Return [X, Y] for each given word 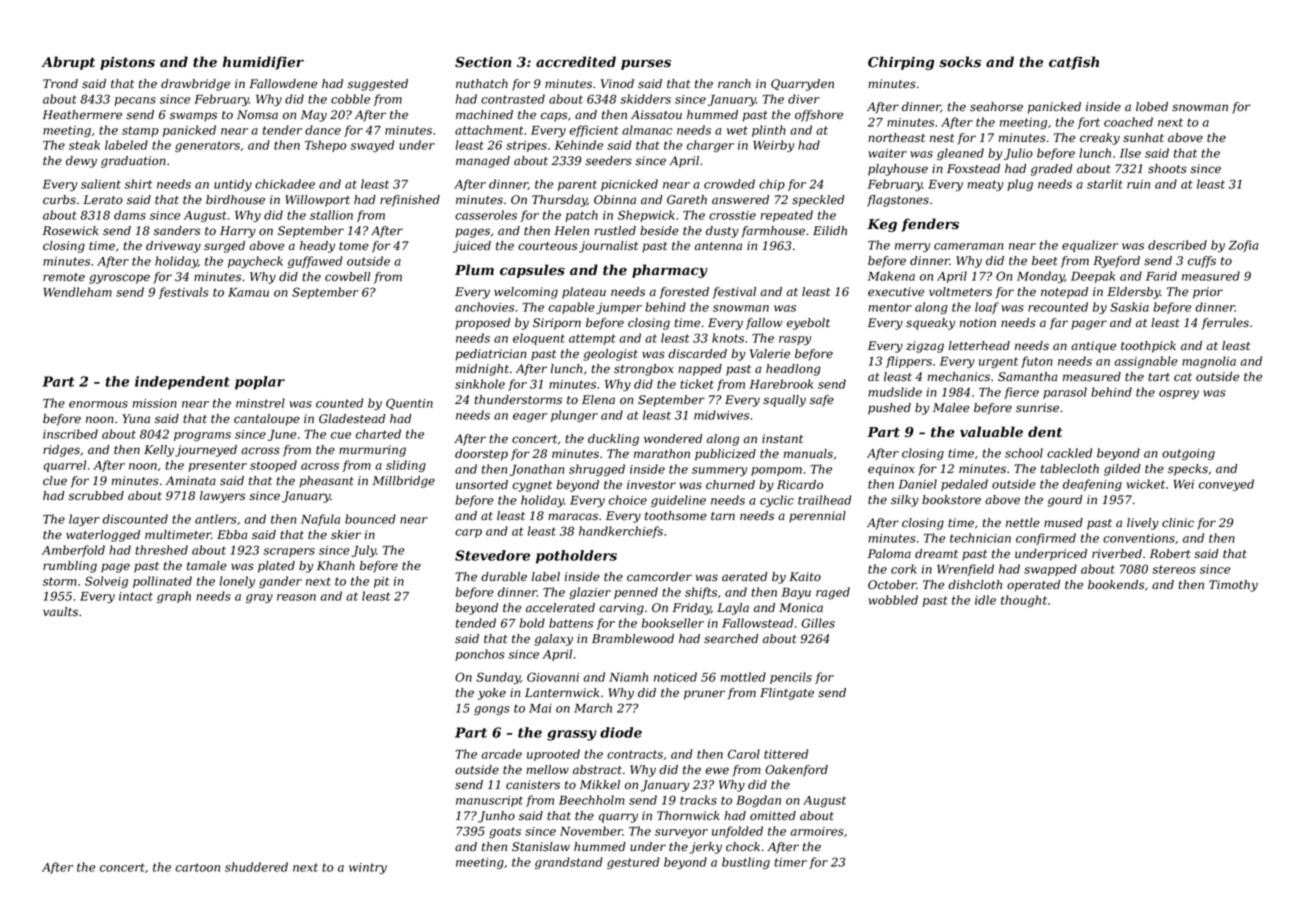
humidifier [263, 63]
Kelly [159, 451]
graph [174, 597]
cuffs [1202, 262]
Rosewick [70, 231]
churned [730, 485]
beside [659, 231]
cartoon [197, 867]
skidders [645, 99]
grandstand [569, 863]
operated [1033, 586]
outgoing [1188, 454]
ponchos [480, 655]
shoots [1167, 169]
